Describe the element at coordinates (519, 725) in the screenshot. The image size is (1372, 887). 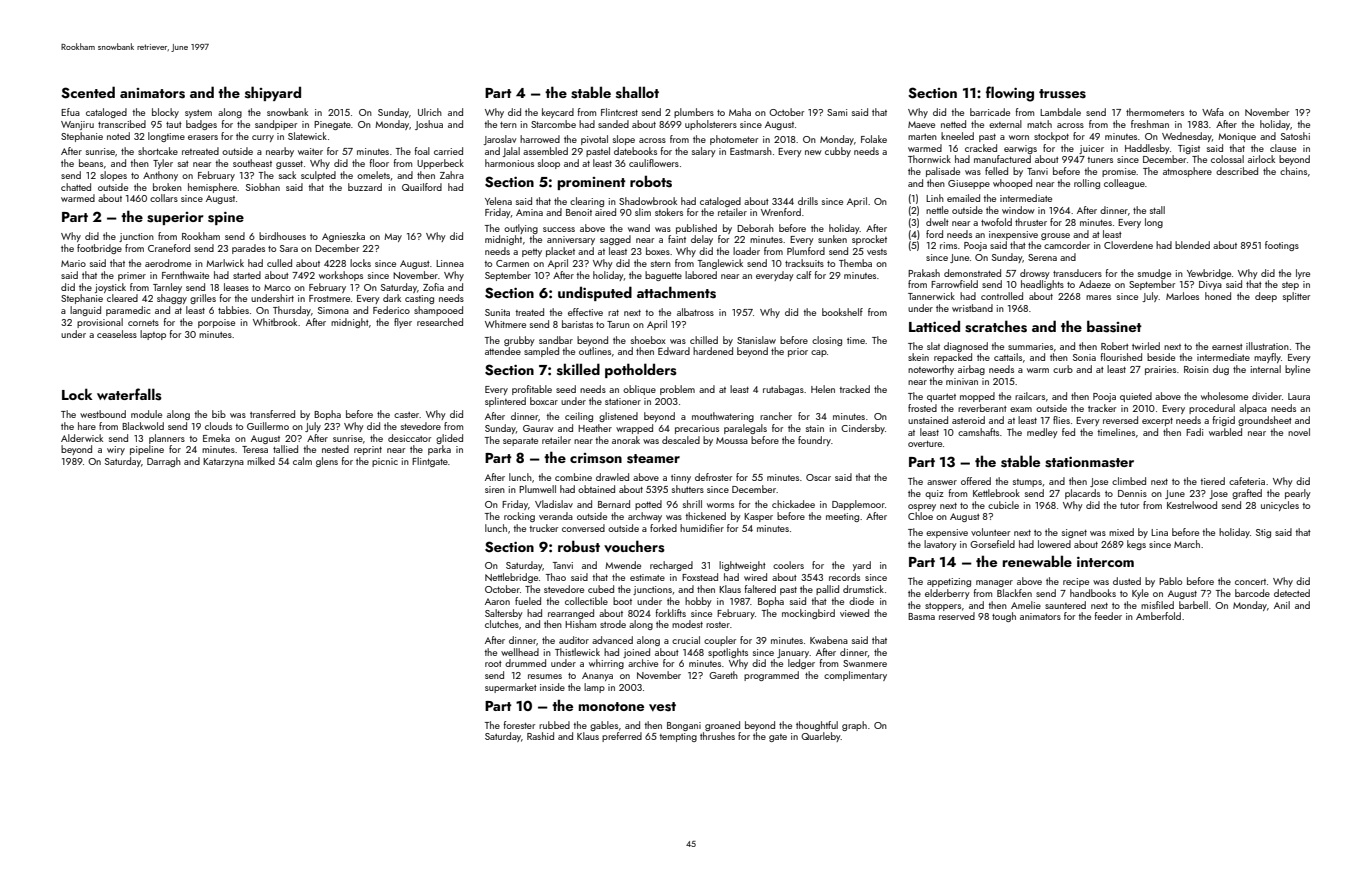
I see `forester` at that location.
